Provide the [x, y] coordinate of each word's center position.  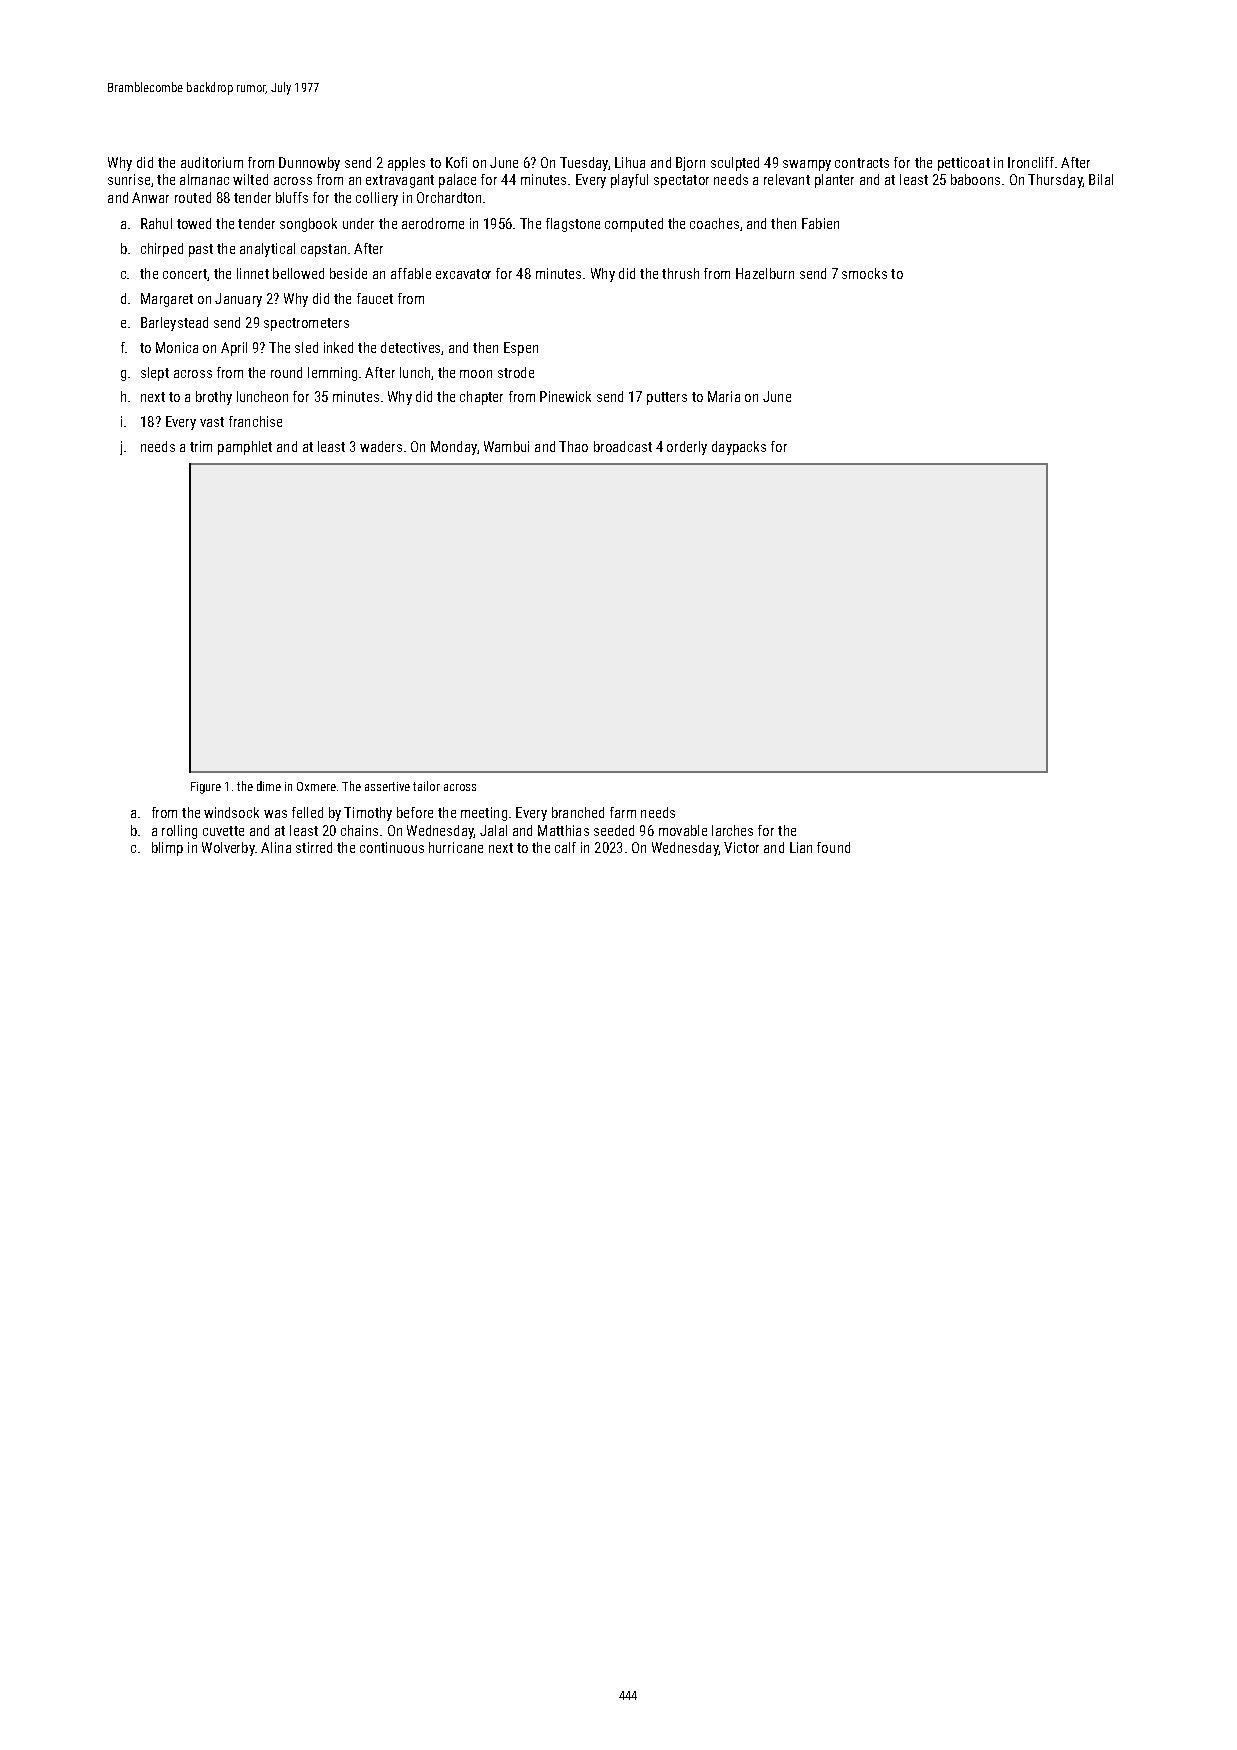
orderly [687, 448]
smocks [864, 273]
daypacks [739, 448]
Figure [206, 788]
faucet [375, 298]
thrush [680, 273]
